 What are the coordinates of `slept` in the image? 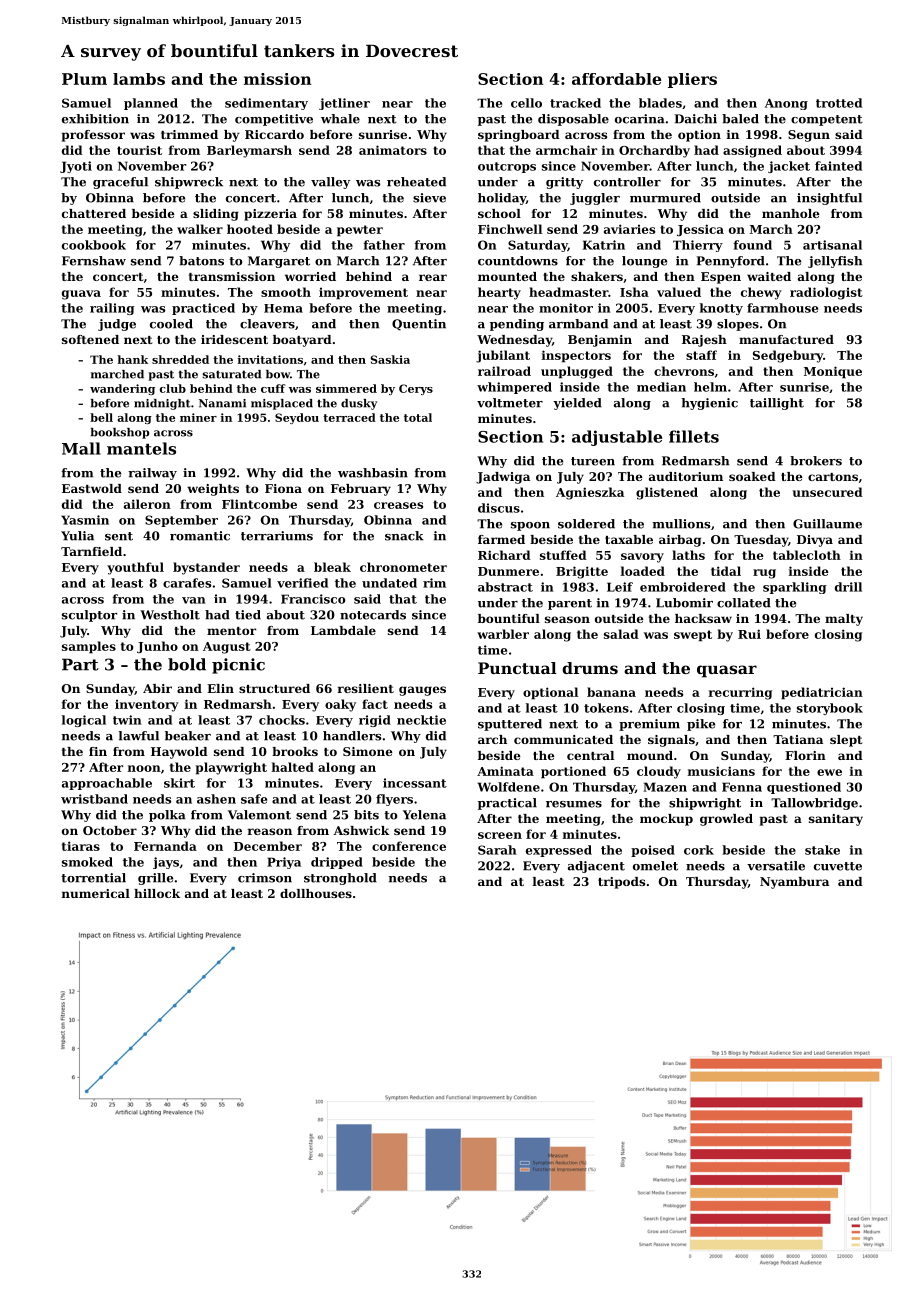 It's located at (846, 741).
